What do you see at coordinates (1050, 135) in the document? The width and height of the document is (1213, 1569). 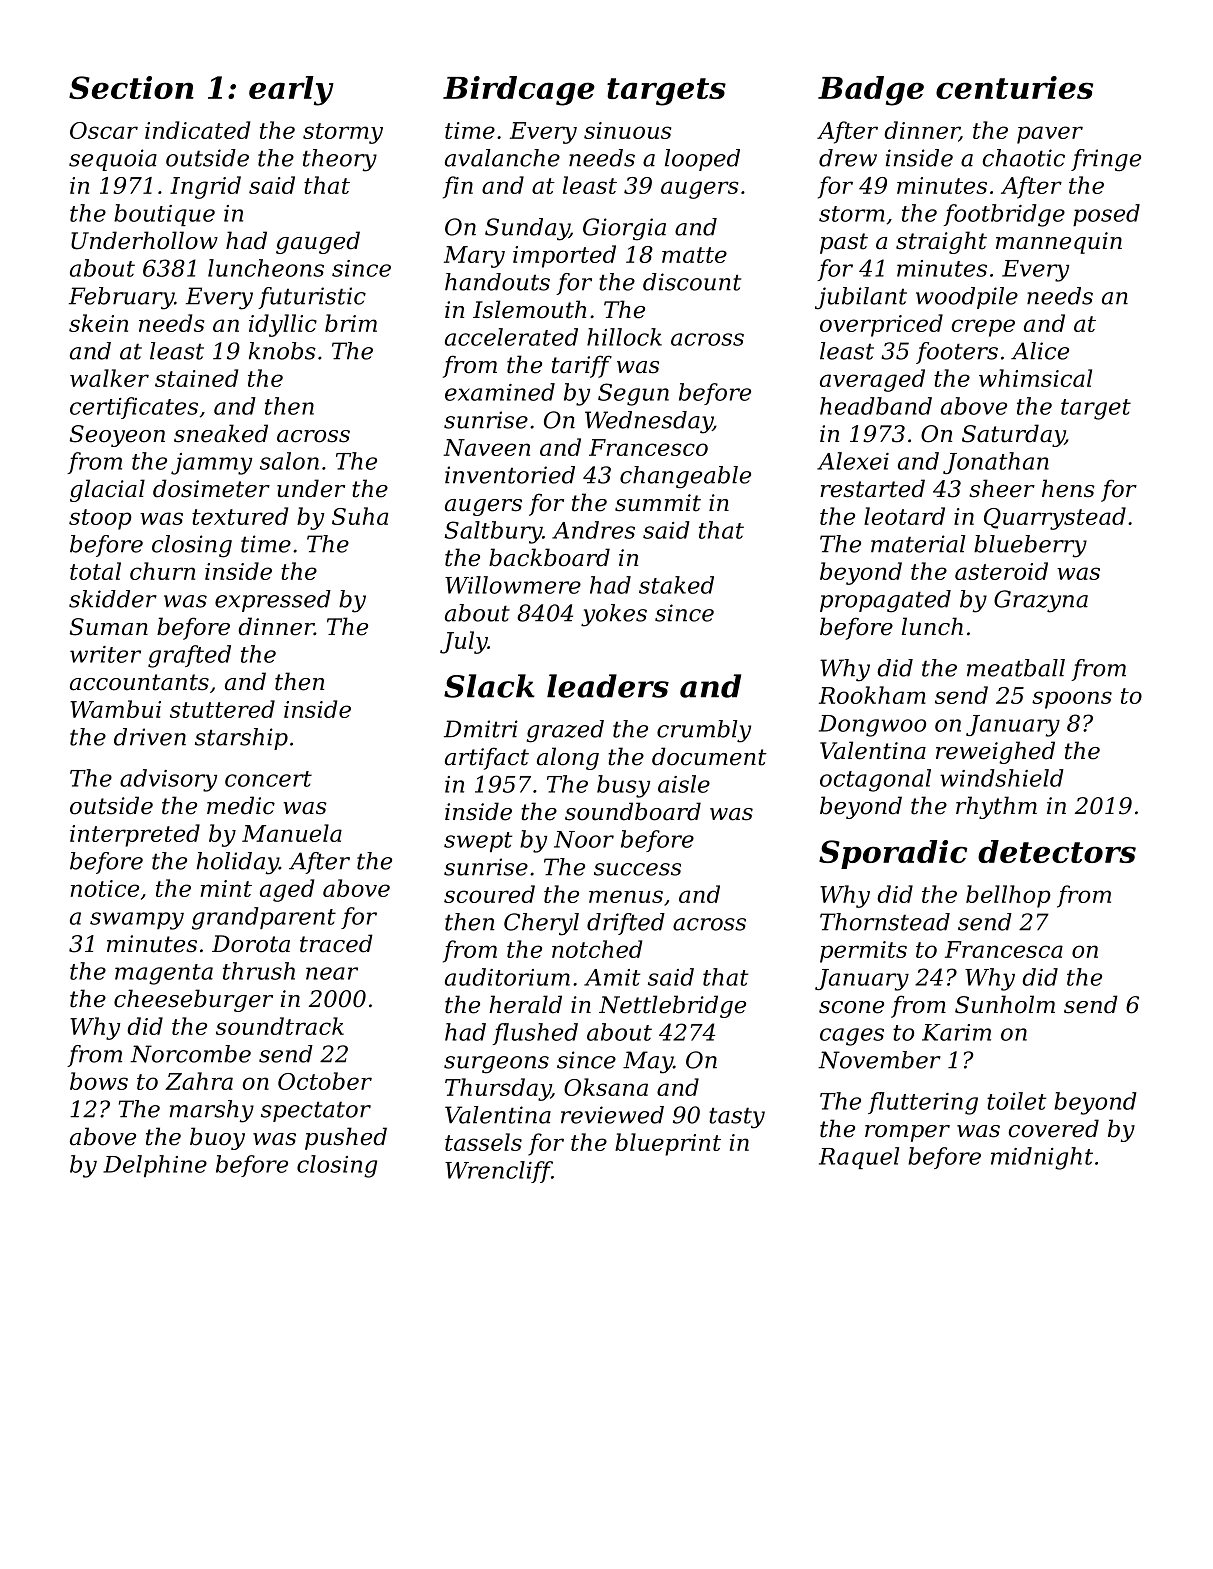 I see `paver` at bounding box center [1050, 135].
